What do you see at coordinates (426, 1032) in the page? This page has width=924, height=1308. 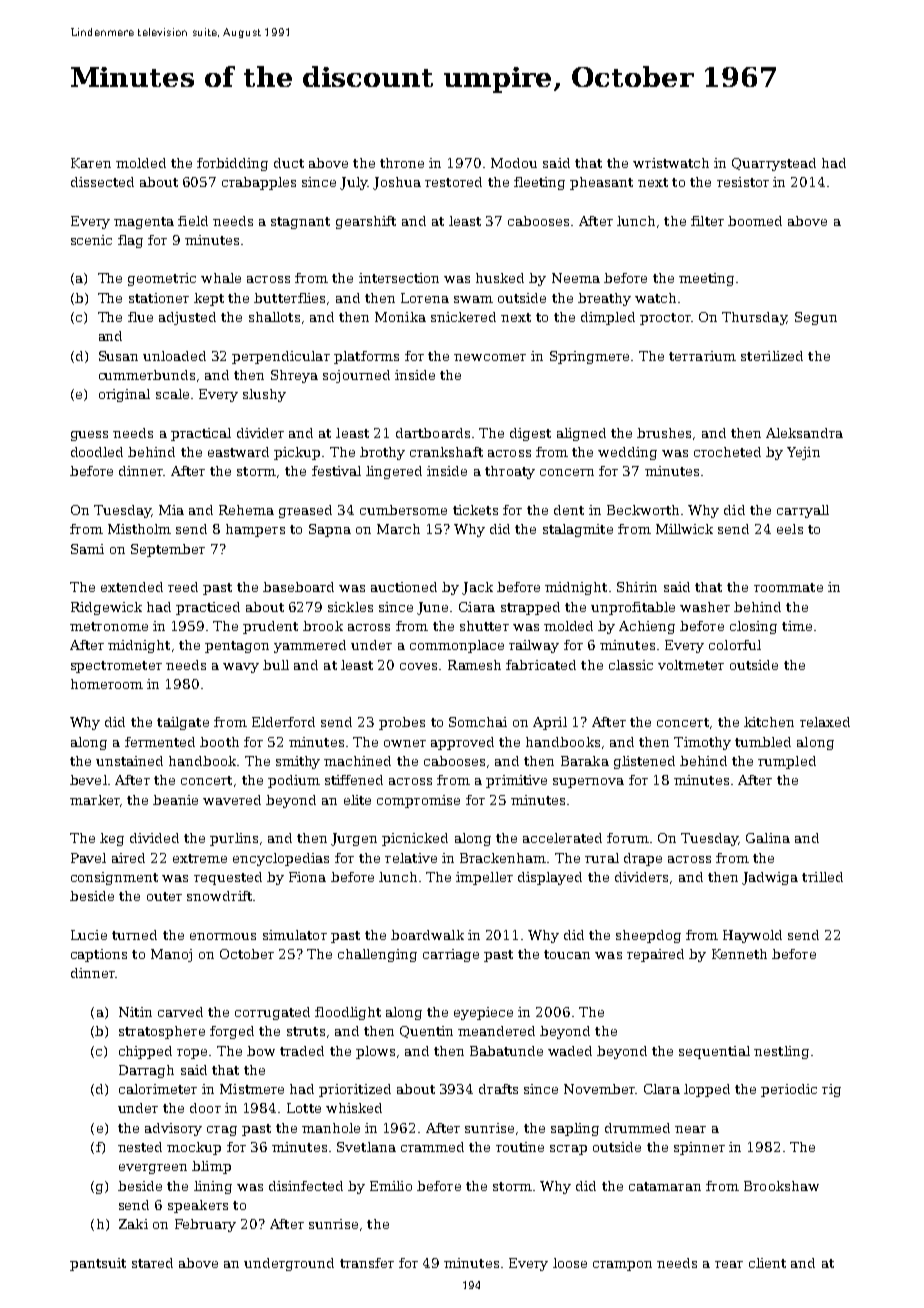 I see `Quentin` at bounding box center [426, 1032].
